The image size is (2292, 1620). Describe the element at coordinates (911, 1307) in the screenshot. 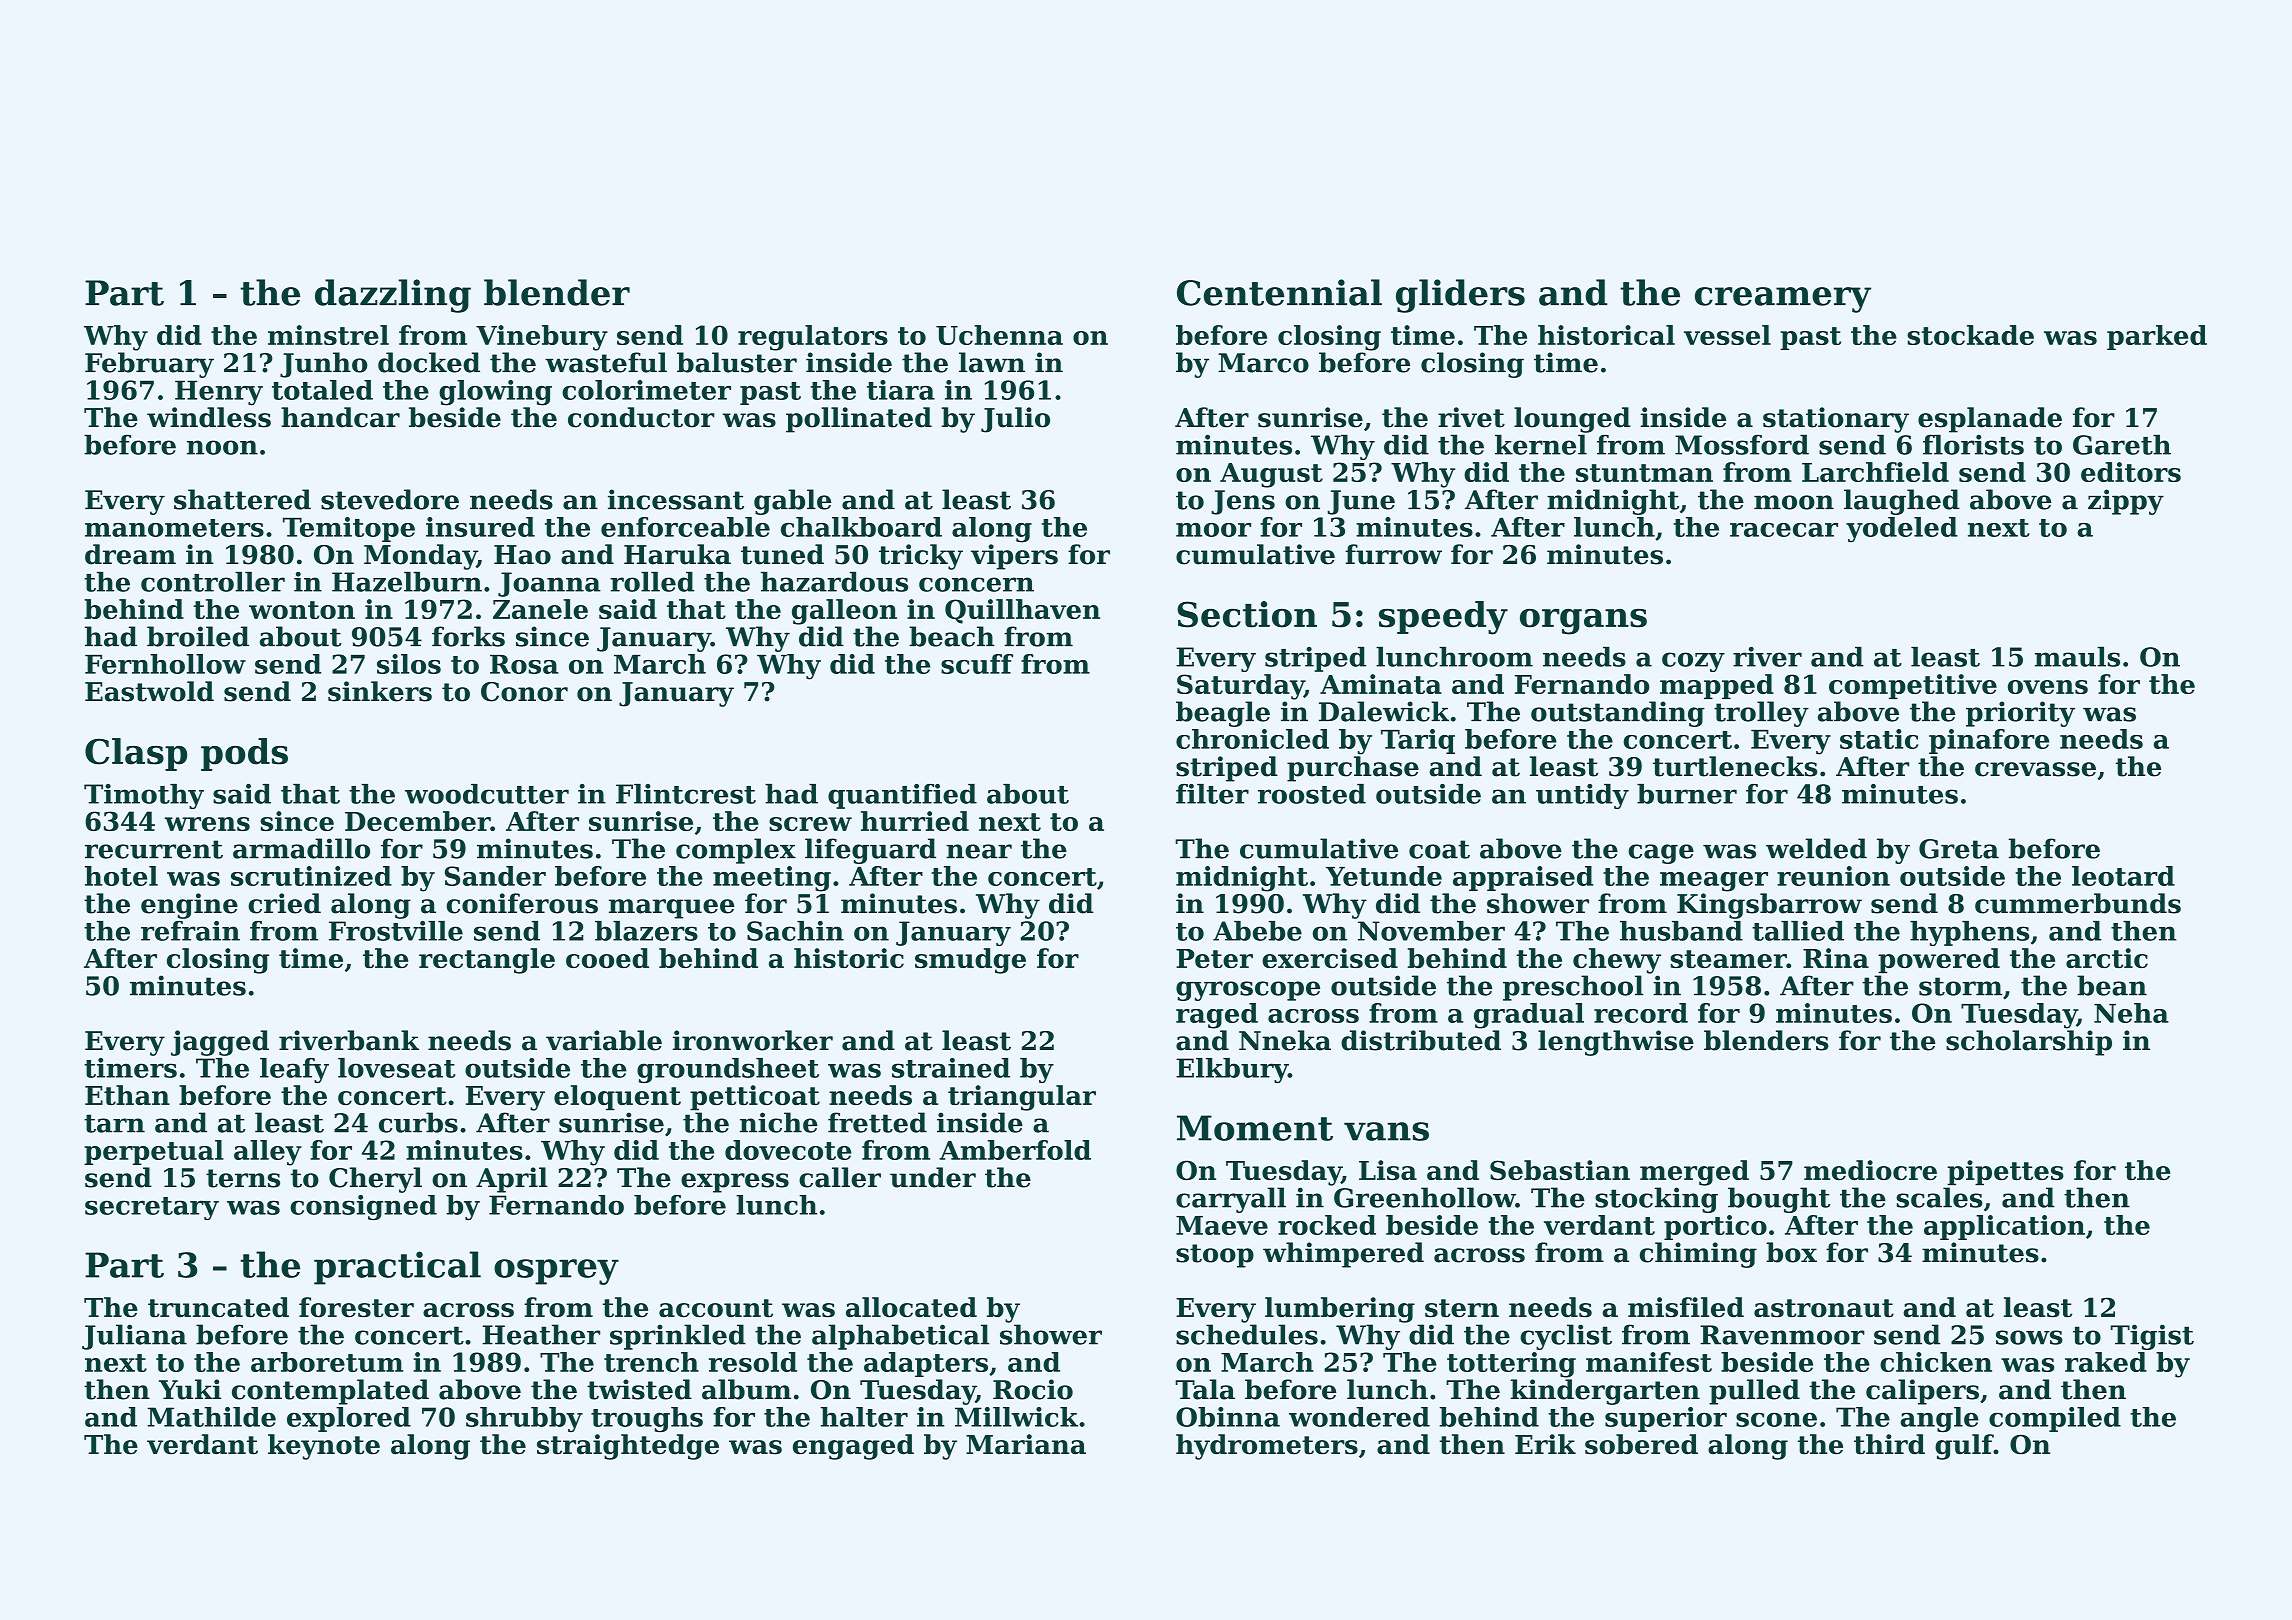

I see `allocated` at that location.
